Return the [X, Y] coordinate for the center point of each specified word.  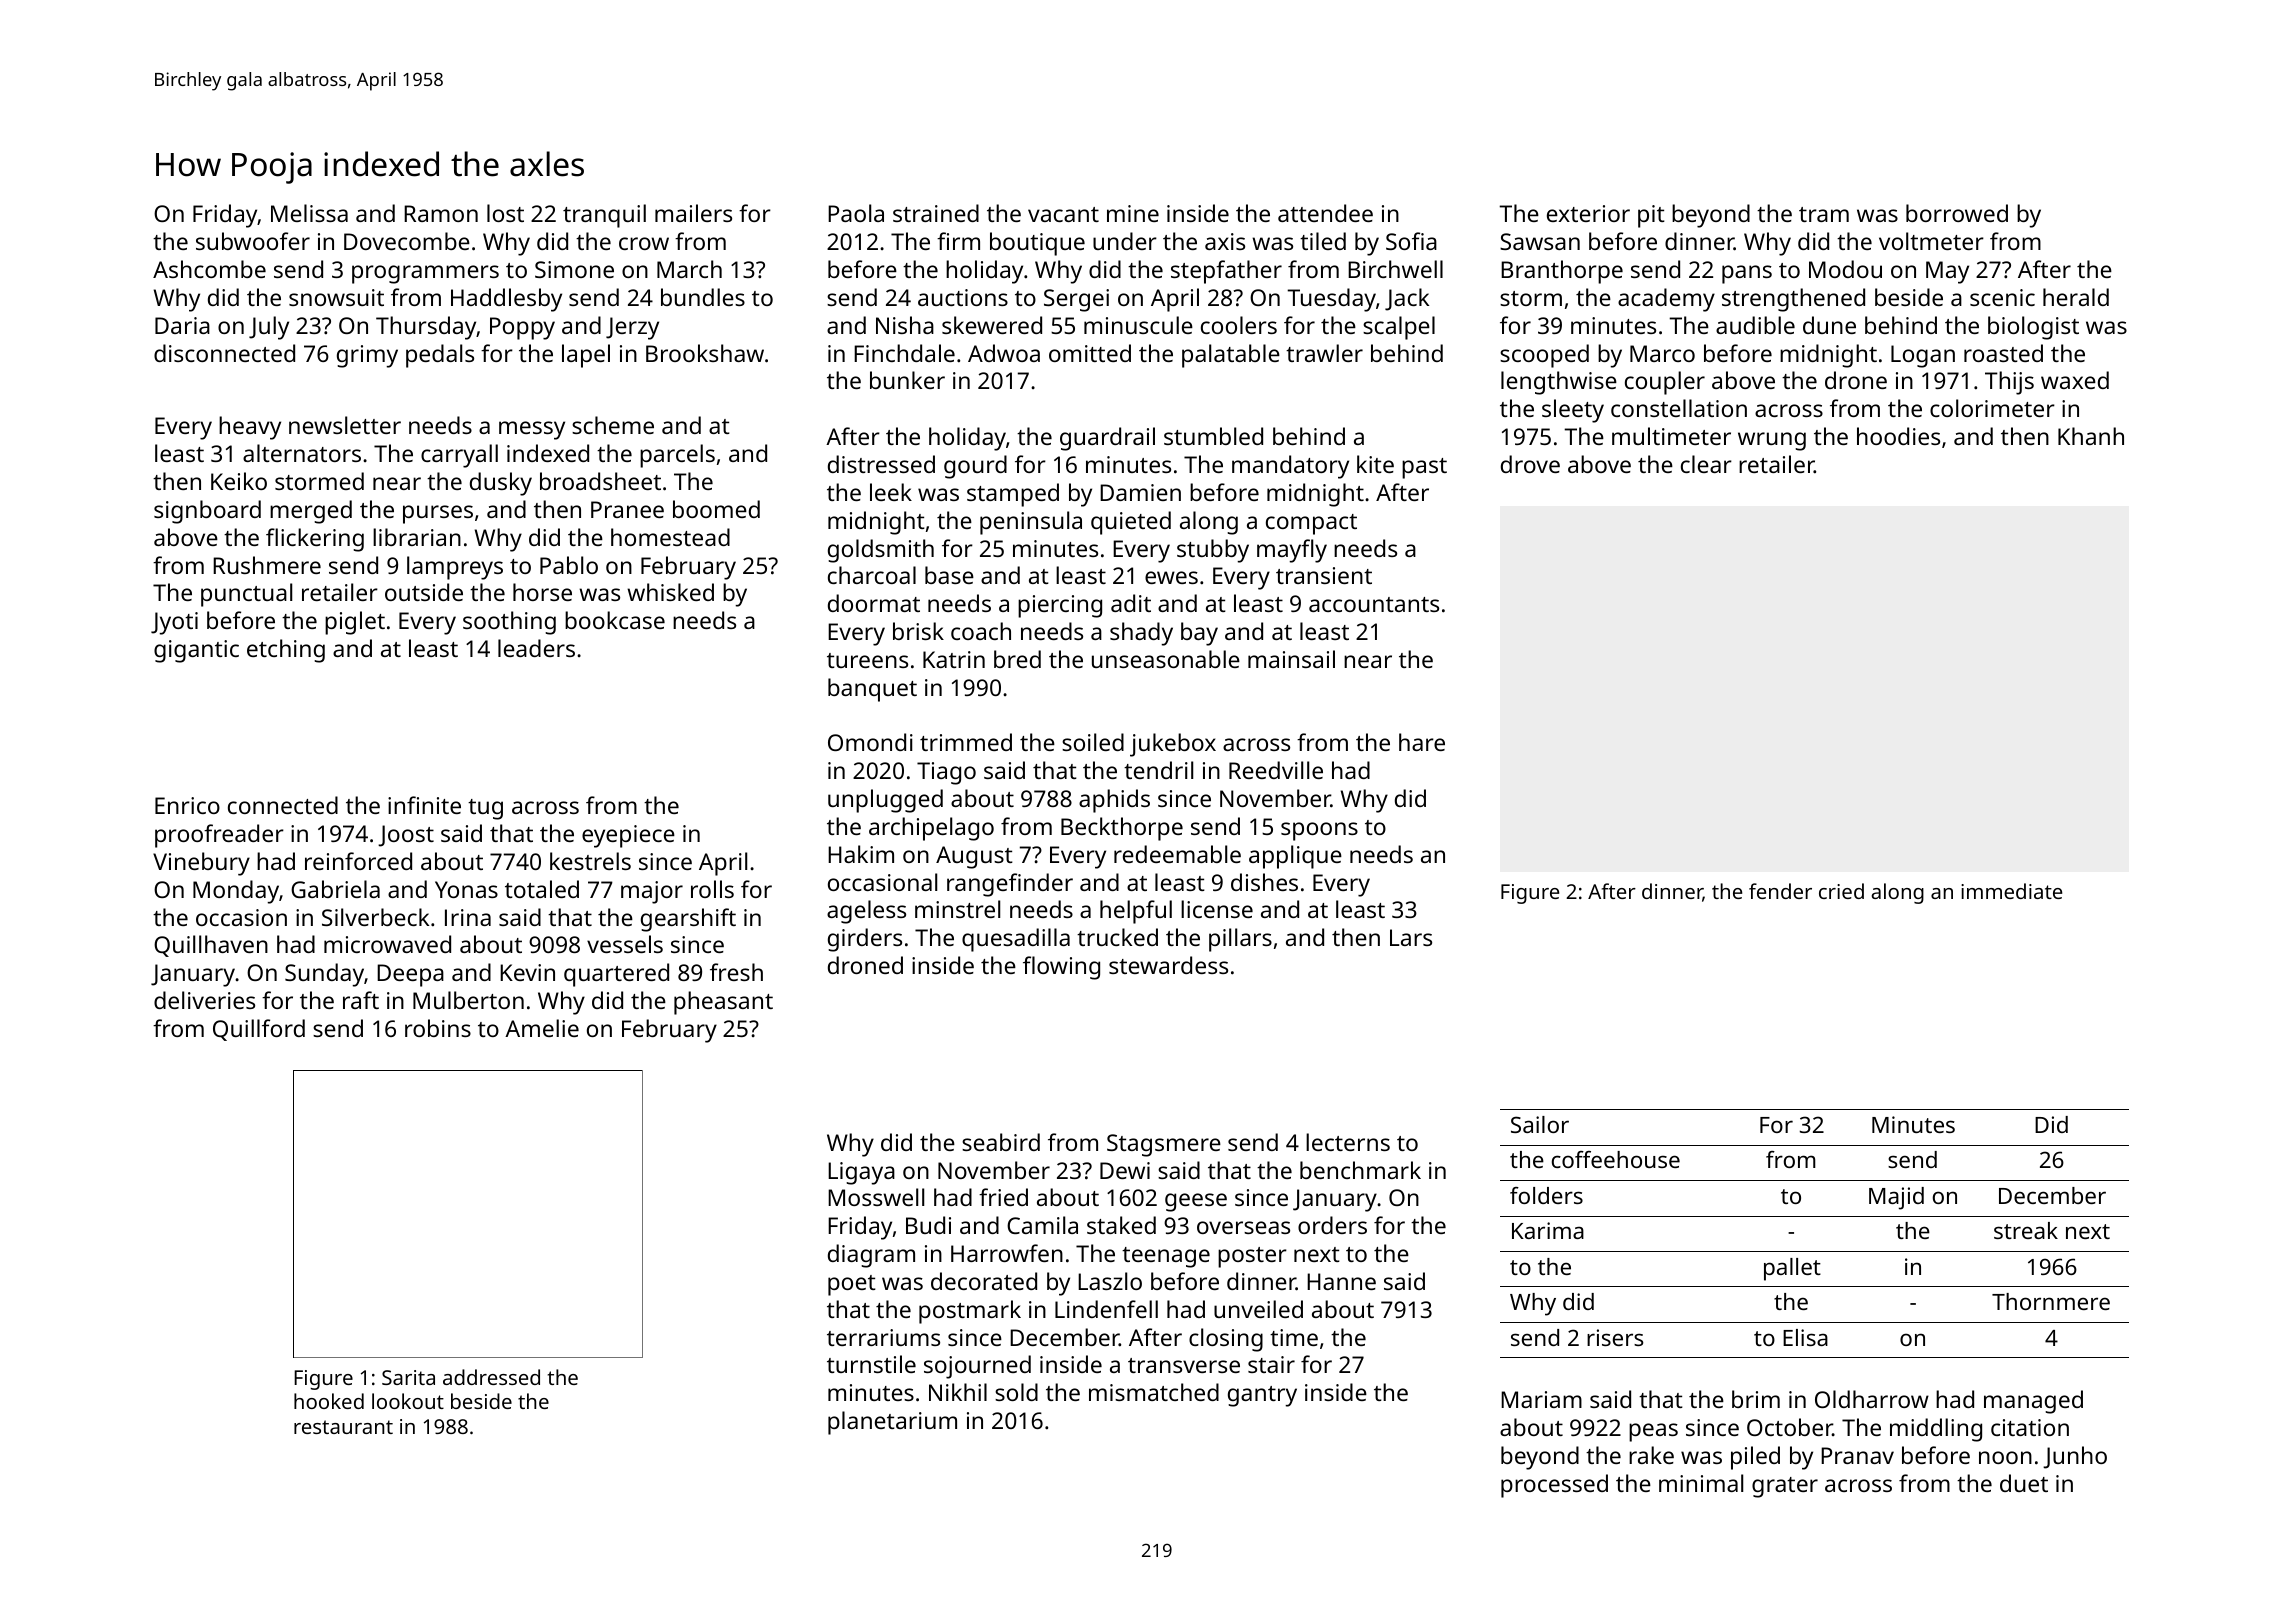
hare [1422, 742]
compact [1311, 524]
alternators [302, 453]
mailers [693, 213]
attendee [1325, 213]
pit [1651, 216]
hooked [329, 1401]
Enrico [187, 805]
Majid [1896, 1198]
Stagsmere [1164, 1145]
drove [1530, 464]
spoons [1319, 831]
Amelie [542, 1028]
